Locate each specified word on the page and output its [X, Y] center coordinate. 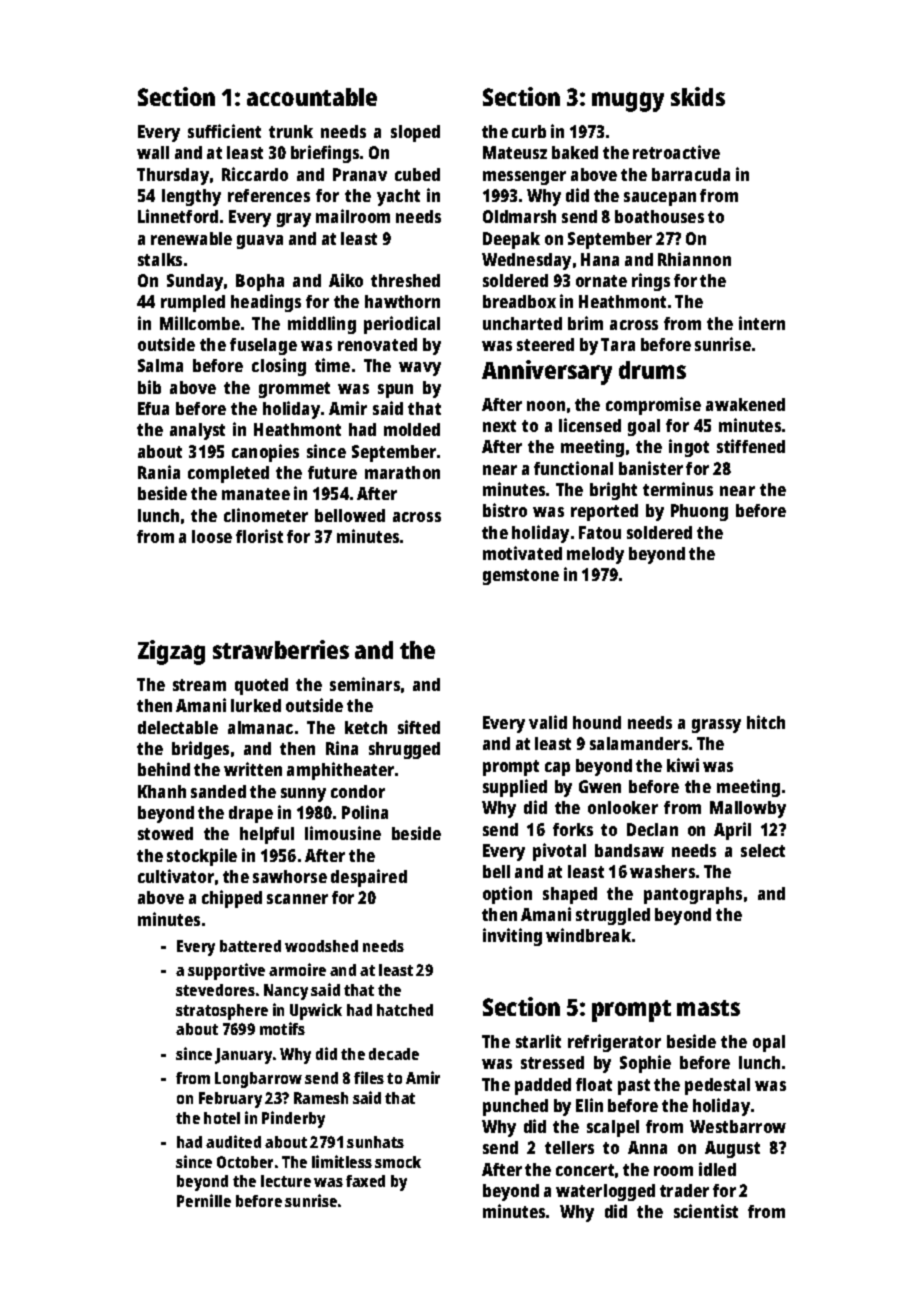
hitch [766, 722]
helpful [267, 835]
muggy [628, 102]
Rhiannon [694, 259]
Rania [159, 472]
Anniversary [547, 372]
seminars [365, 684]
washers [662, 871]
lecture [286, 1181]
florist [259, 536]
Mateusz [515, 152]
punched [515, 1107]
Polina [365, 812]
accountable [312, 97]
